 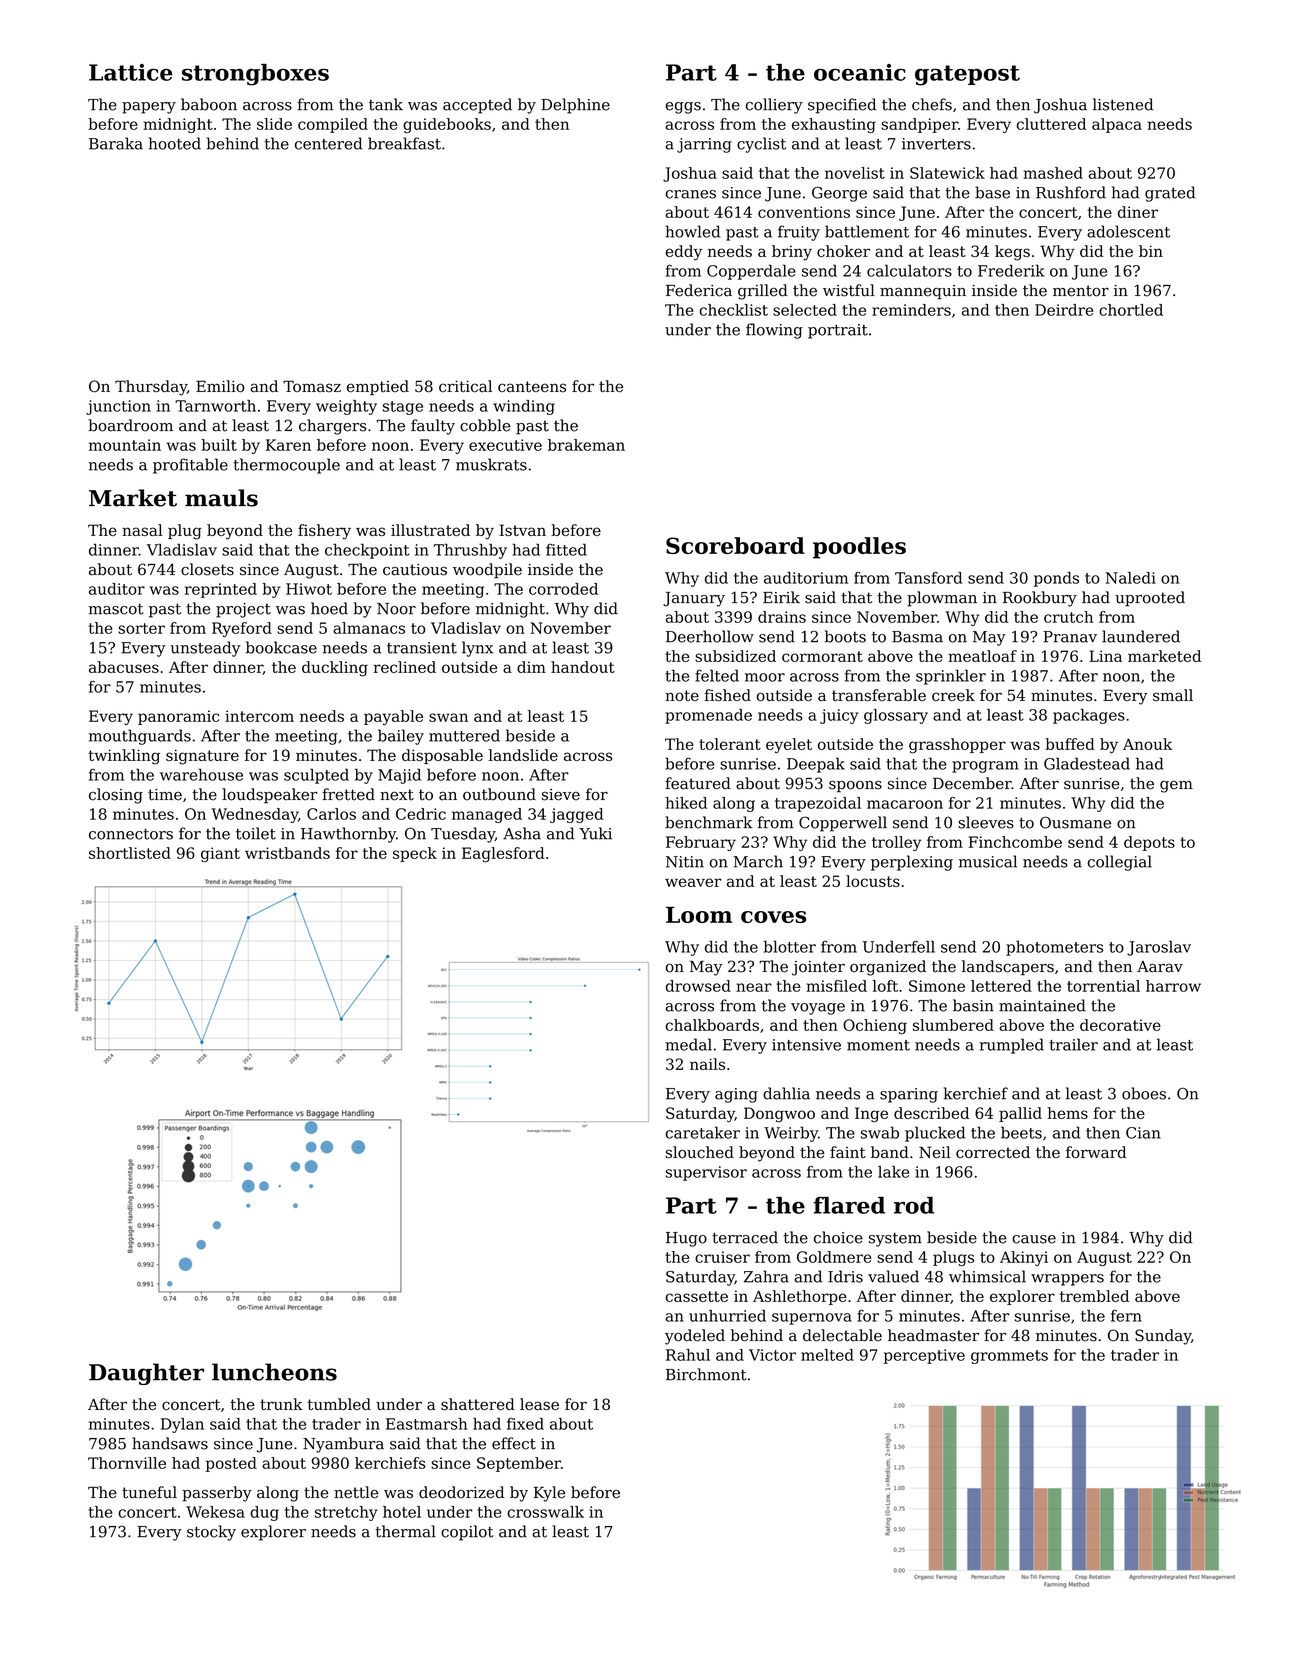 I want to click on breakfast, so click(x=404, y=143).
